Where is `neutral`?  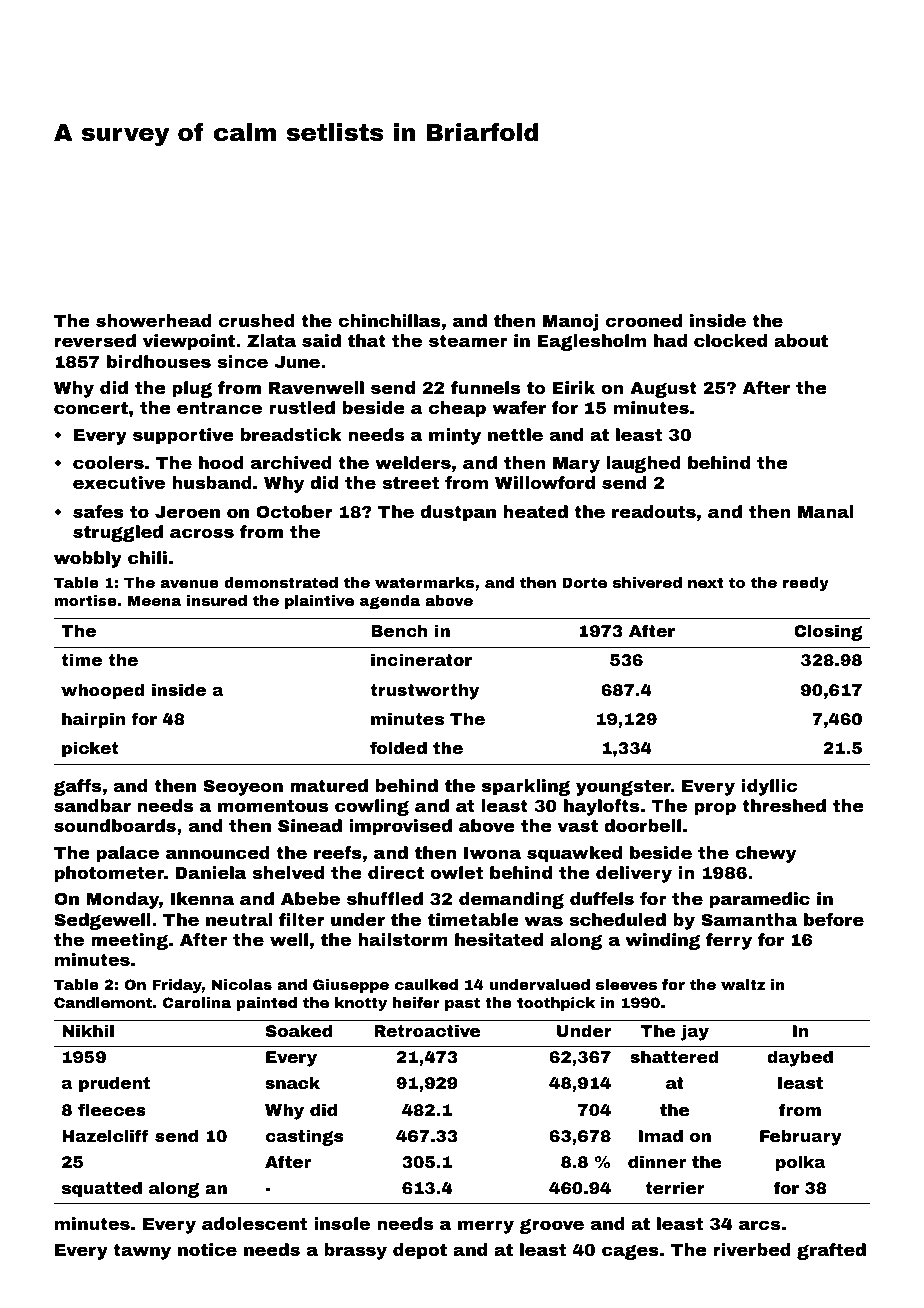
neutral is located at coordinates (239, 919).
